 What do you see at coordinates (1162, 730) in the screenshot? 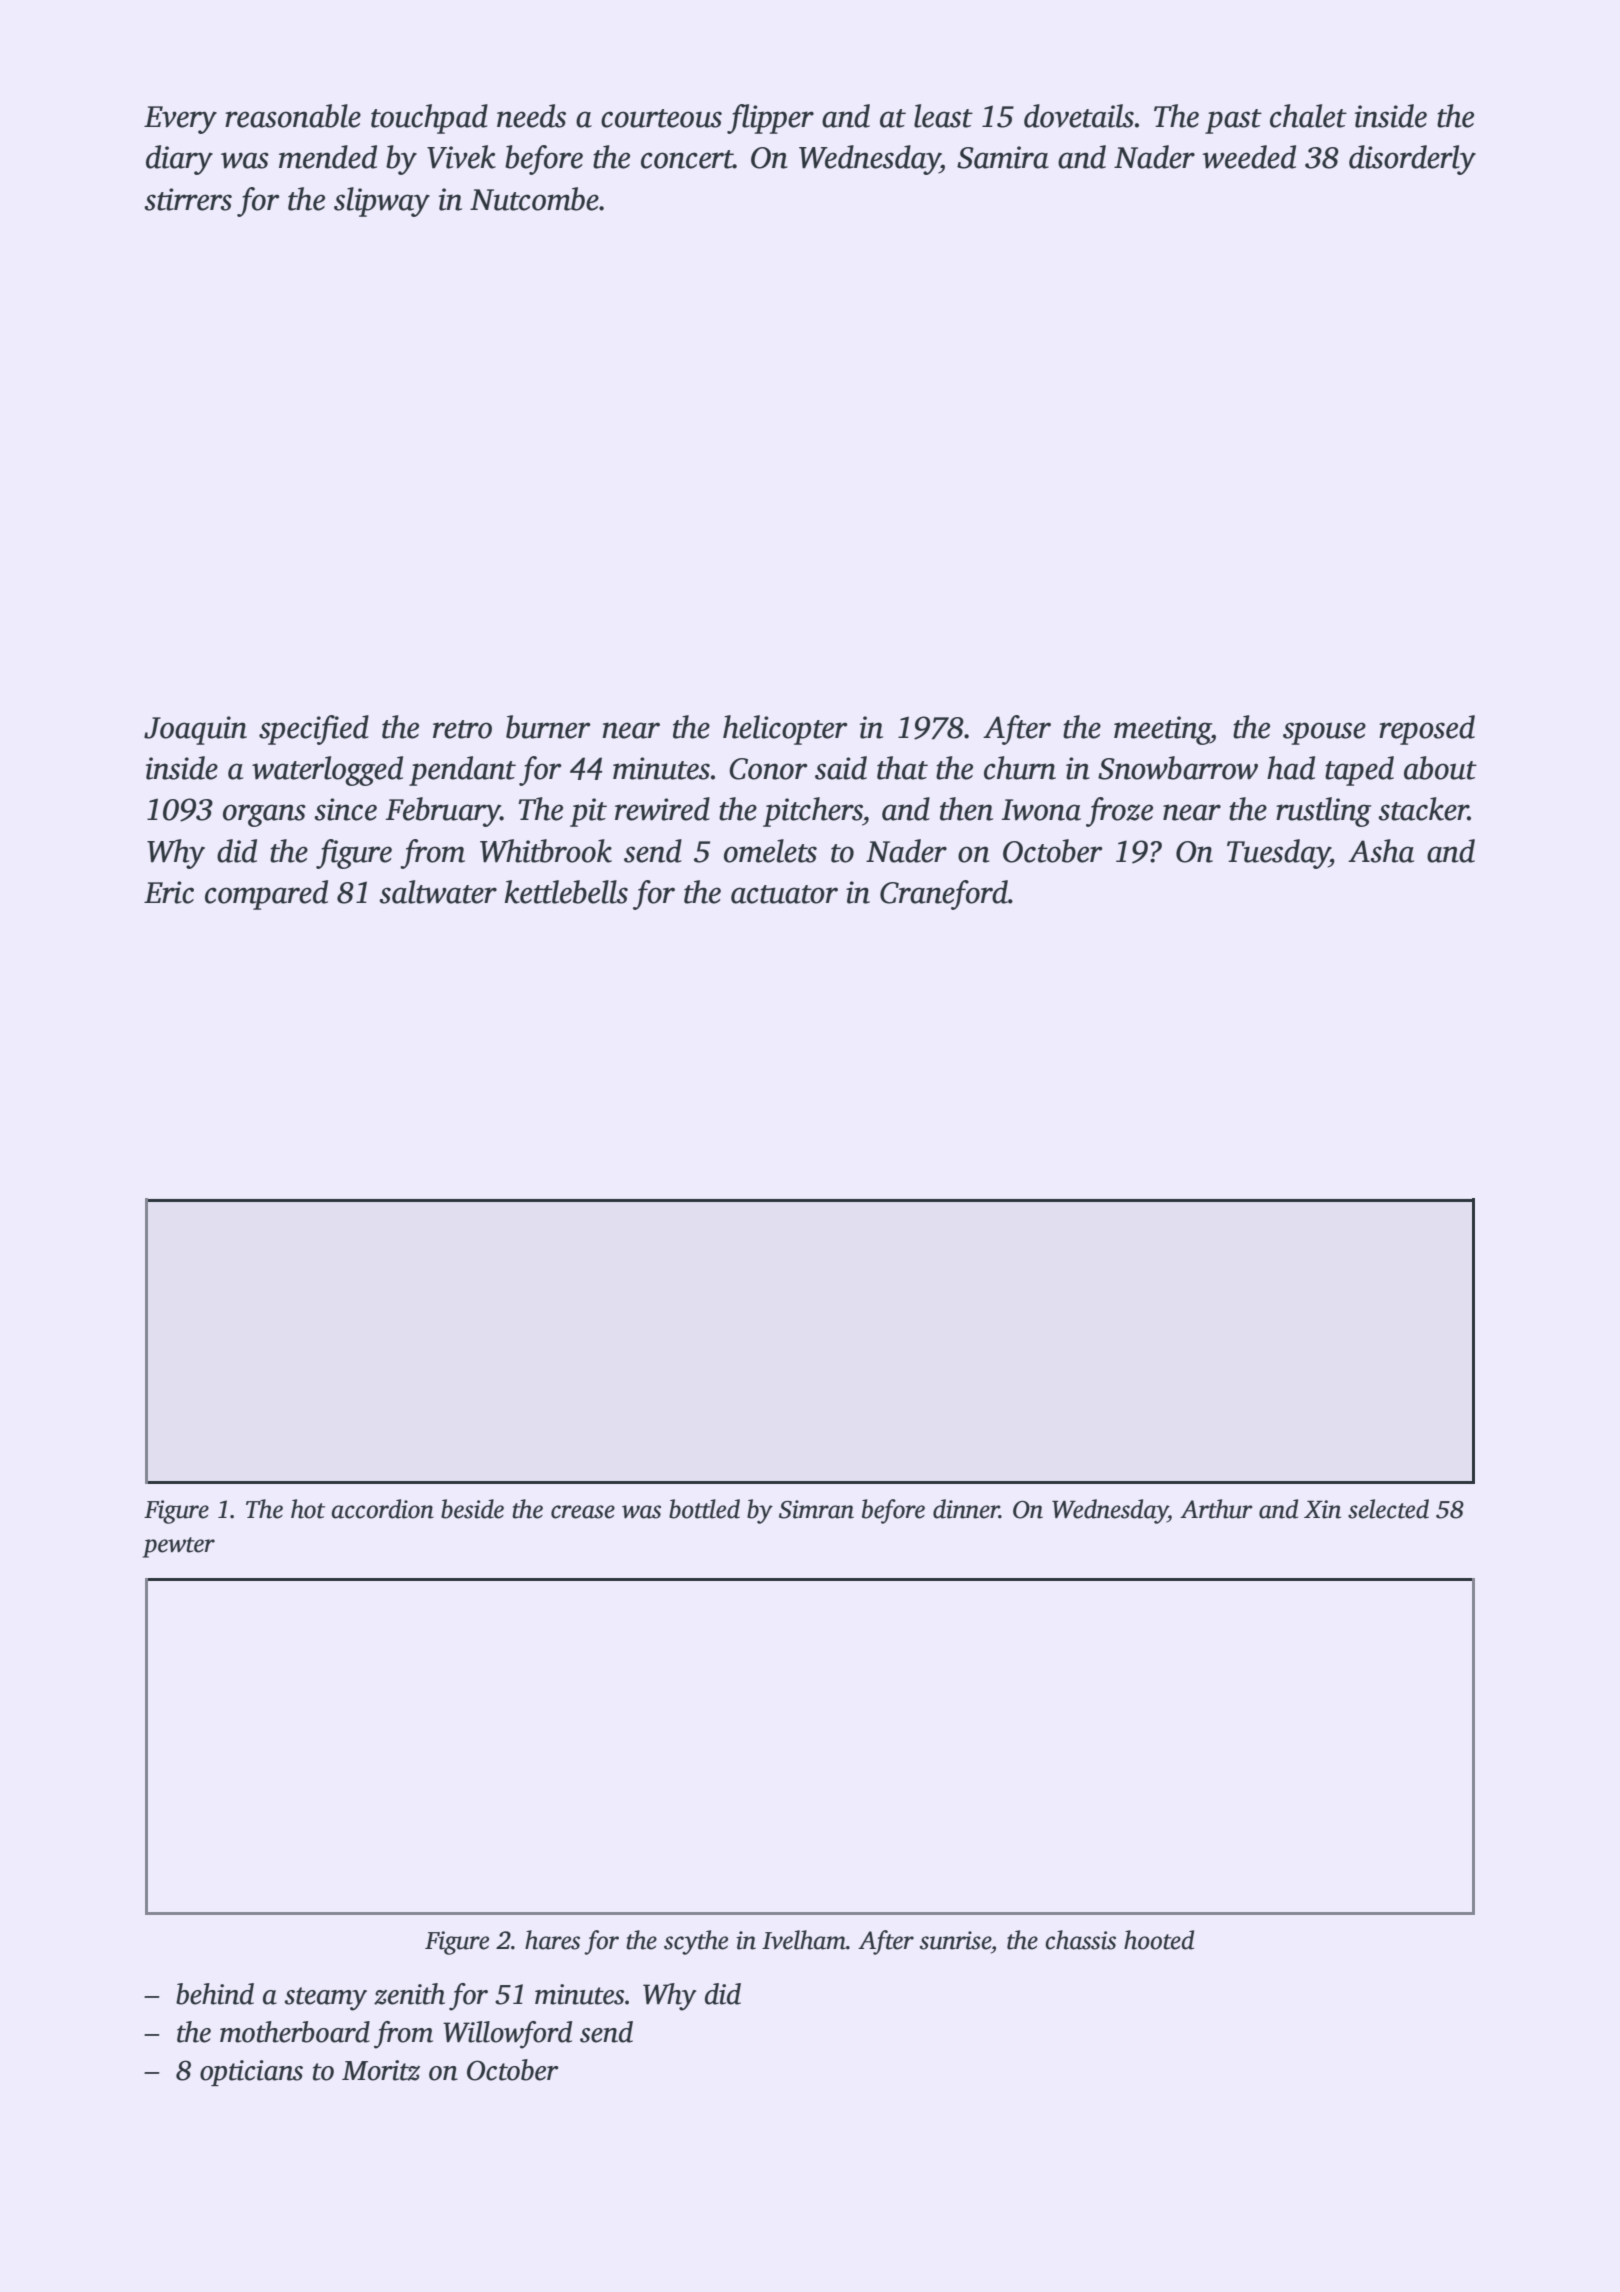
I see `meeting` at bounding box center [1162, 730].
